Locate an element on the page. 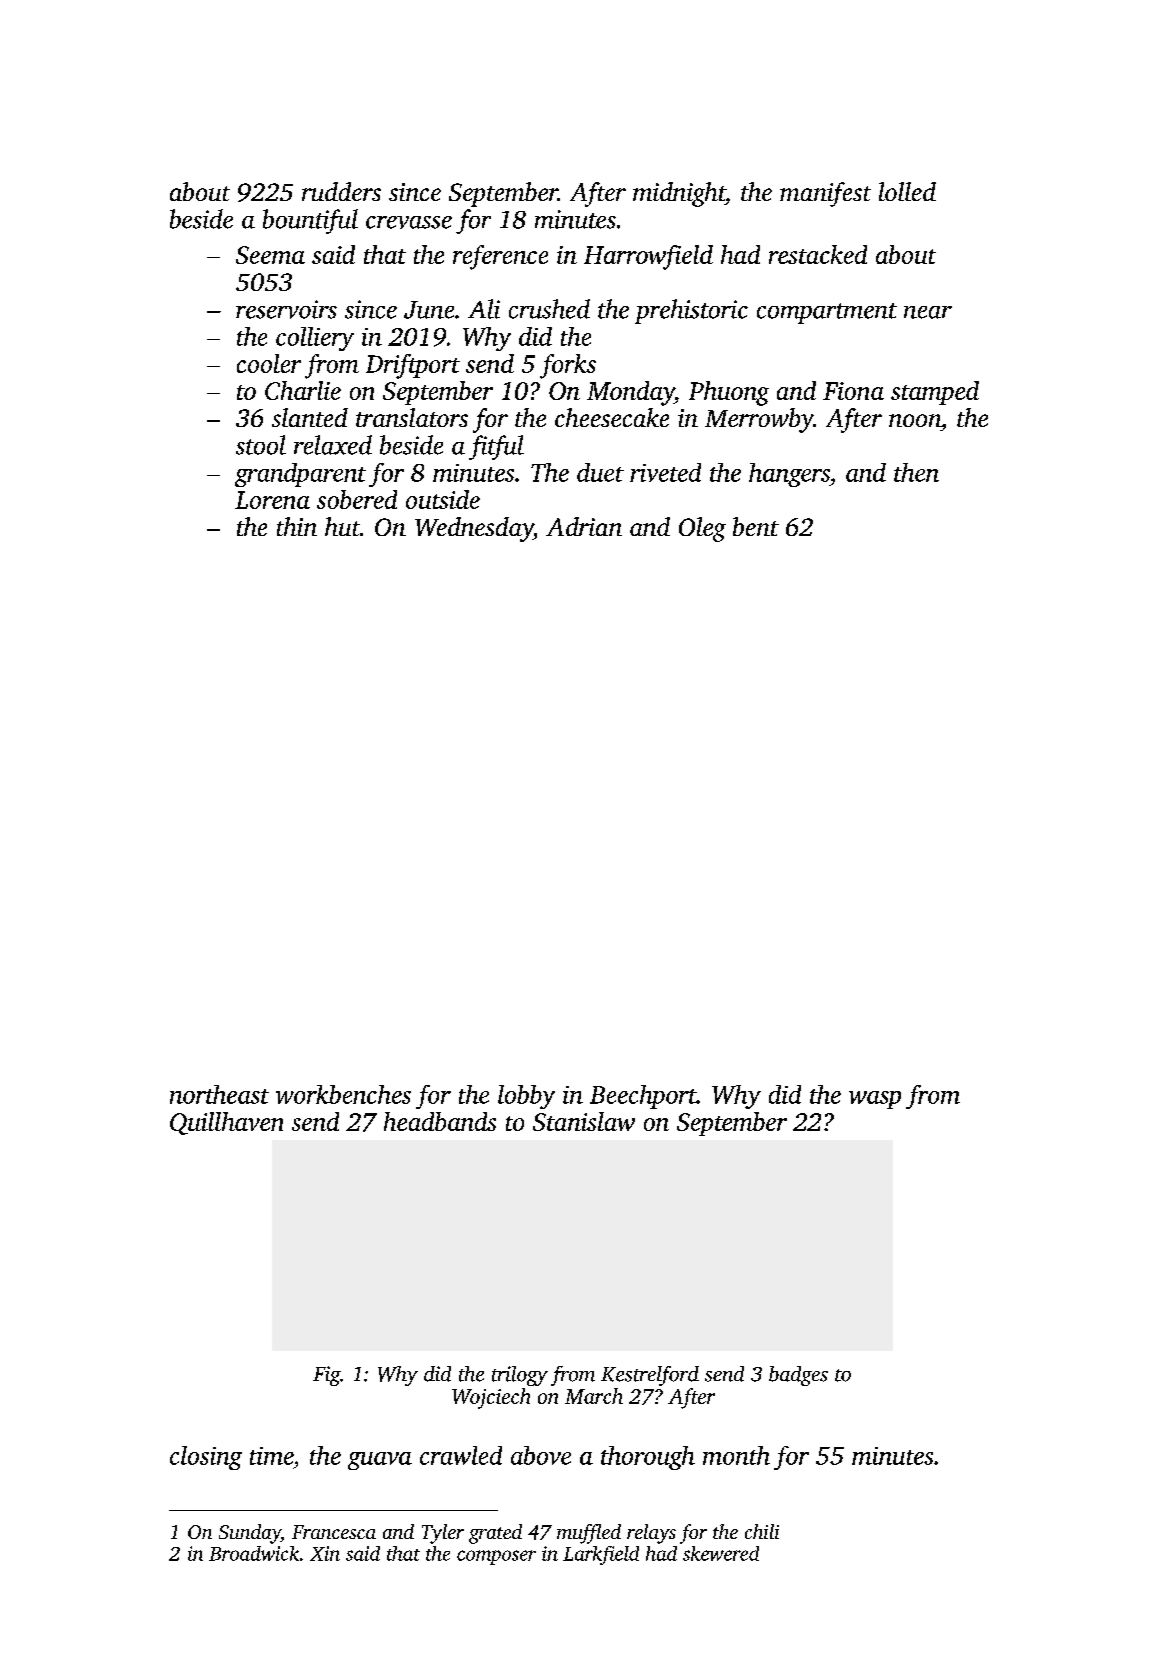  skewered is located at coordinates (721, 1553).
